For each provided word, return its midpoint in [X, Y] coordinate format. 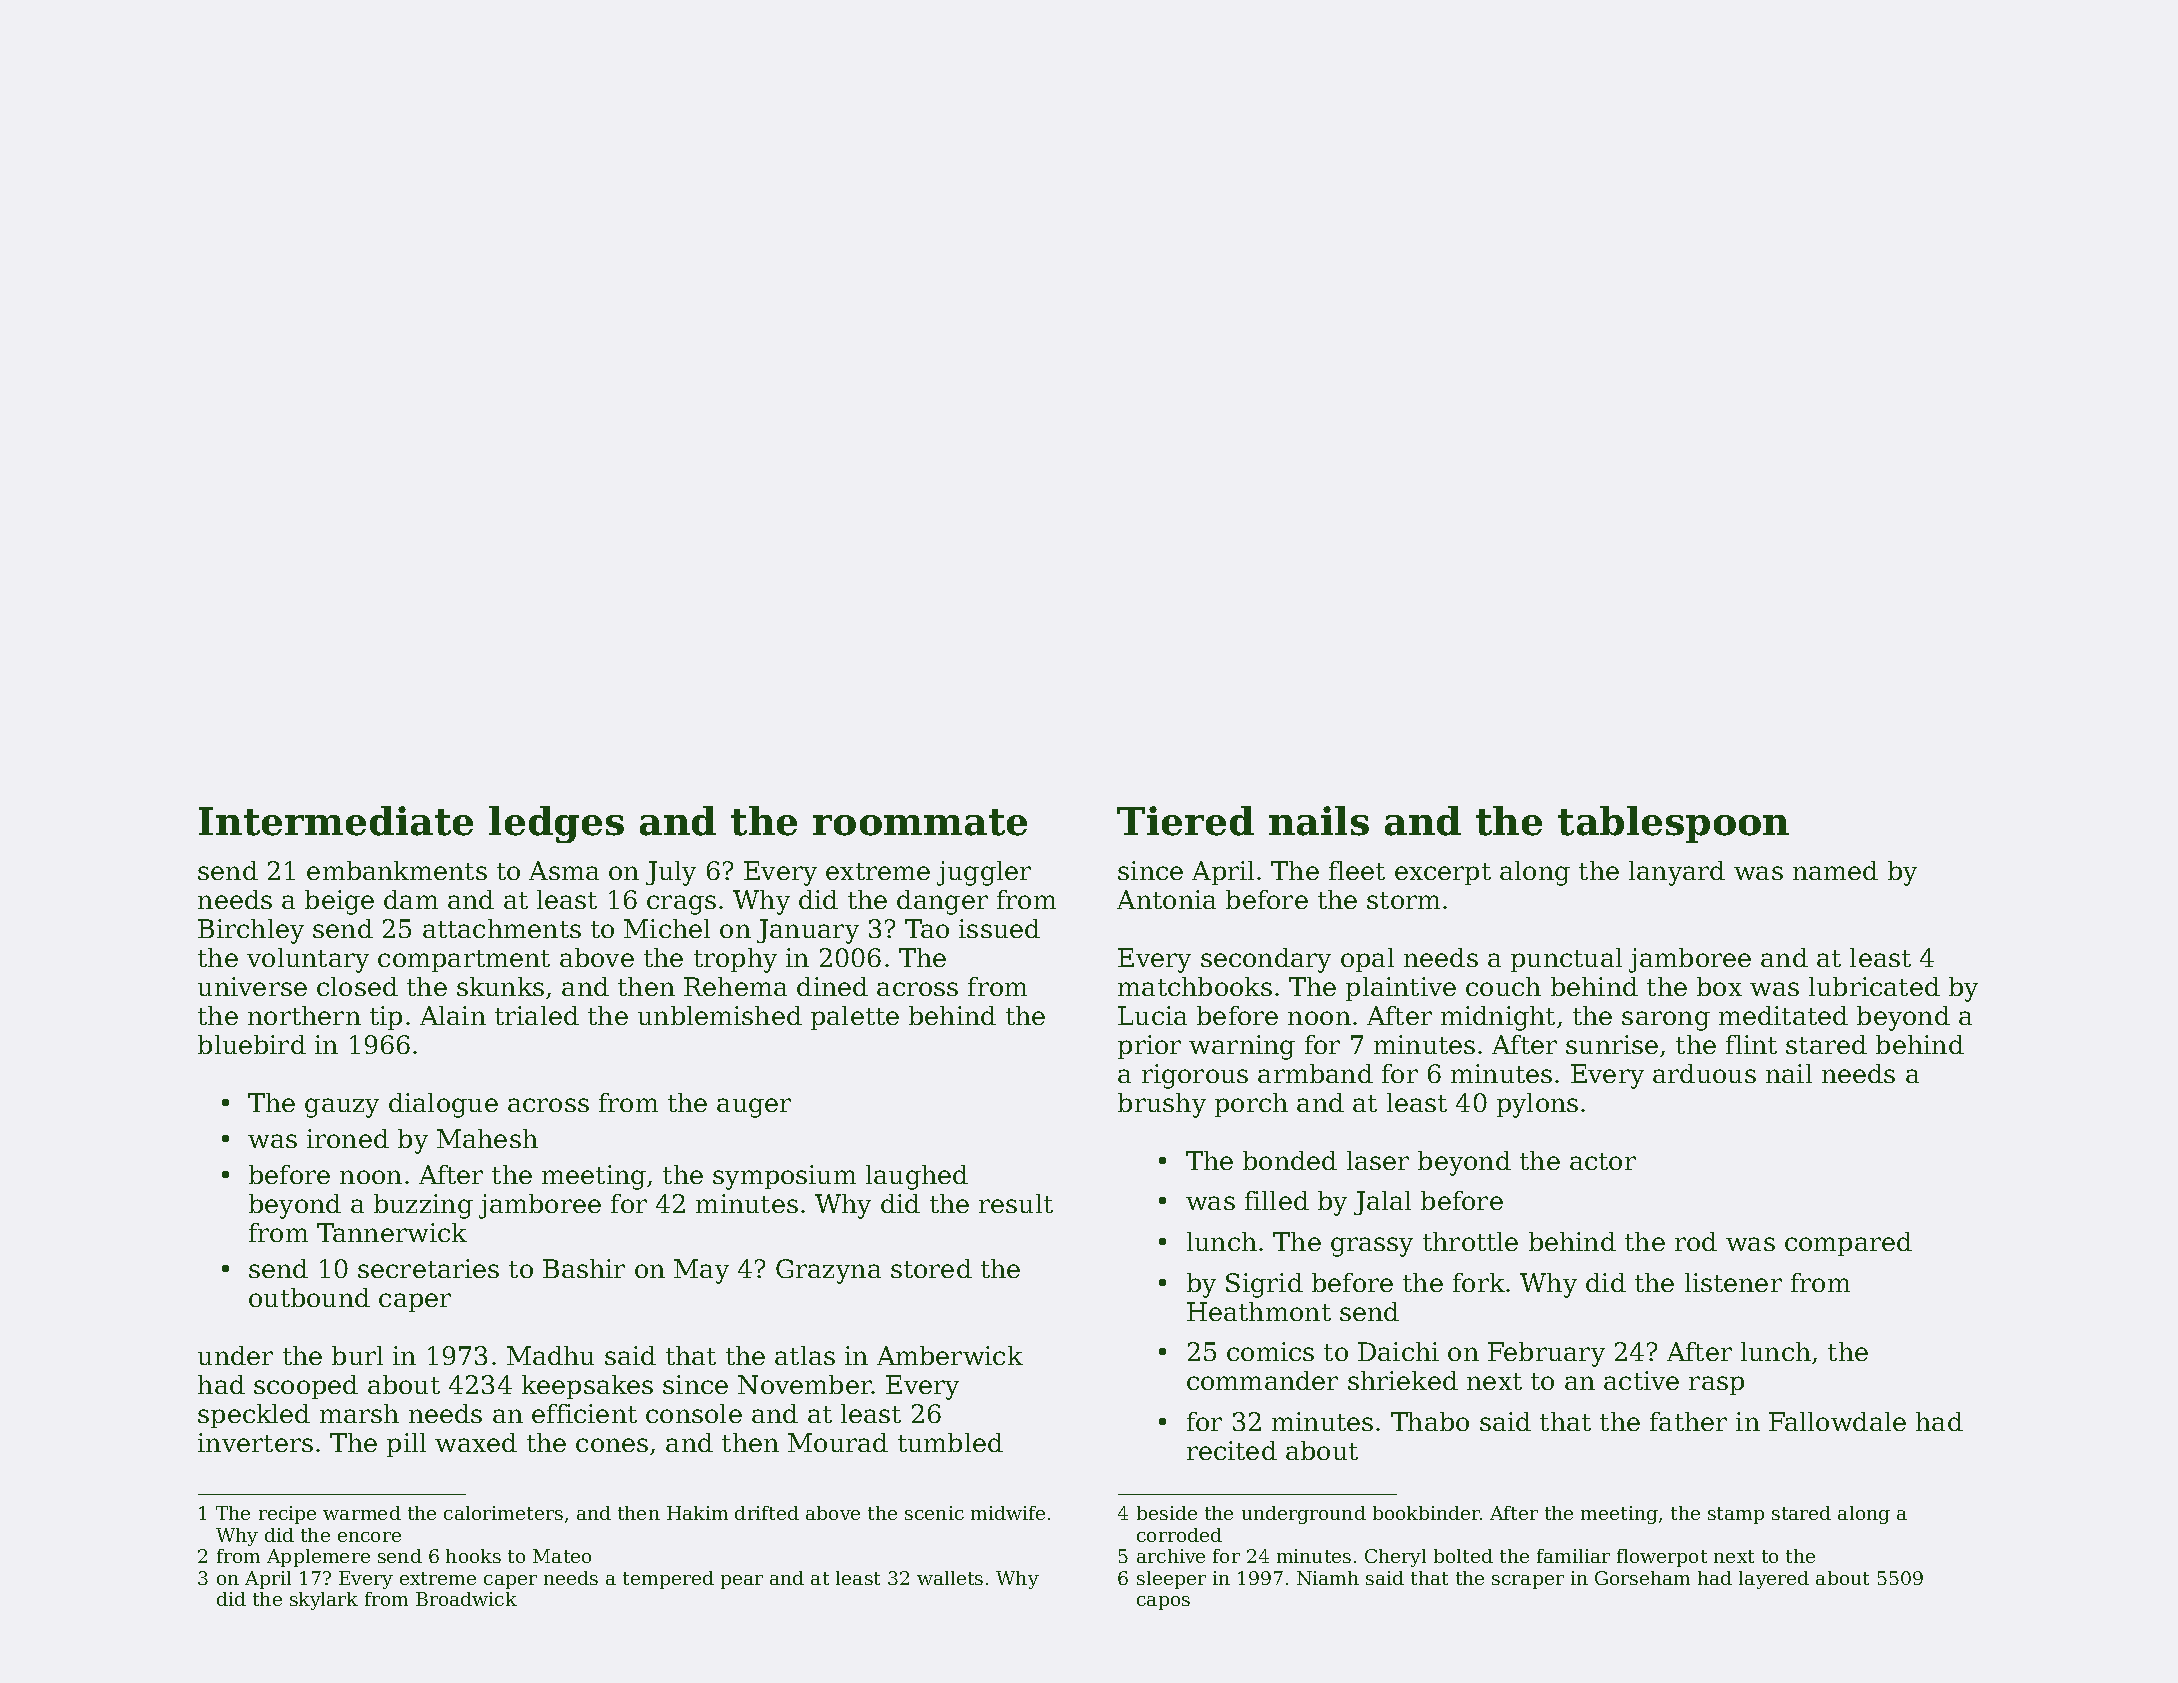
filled [1277, 1200]
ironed [348, 1138]
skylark [324, 1601]
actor [1603, 1161]
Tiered [1185, 821]
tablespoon [1673, 824]
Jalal [1382, 1203]
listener [1733, 1282]
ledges [556, 824]
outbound [309, 1297]
